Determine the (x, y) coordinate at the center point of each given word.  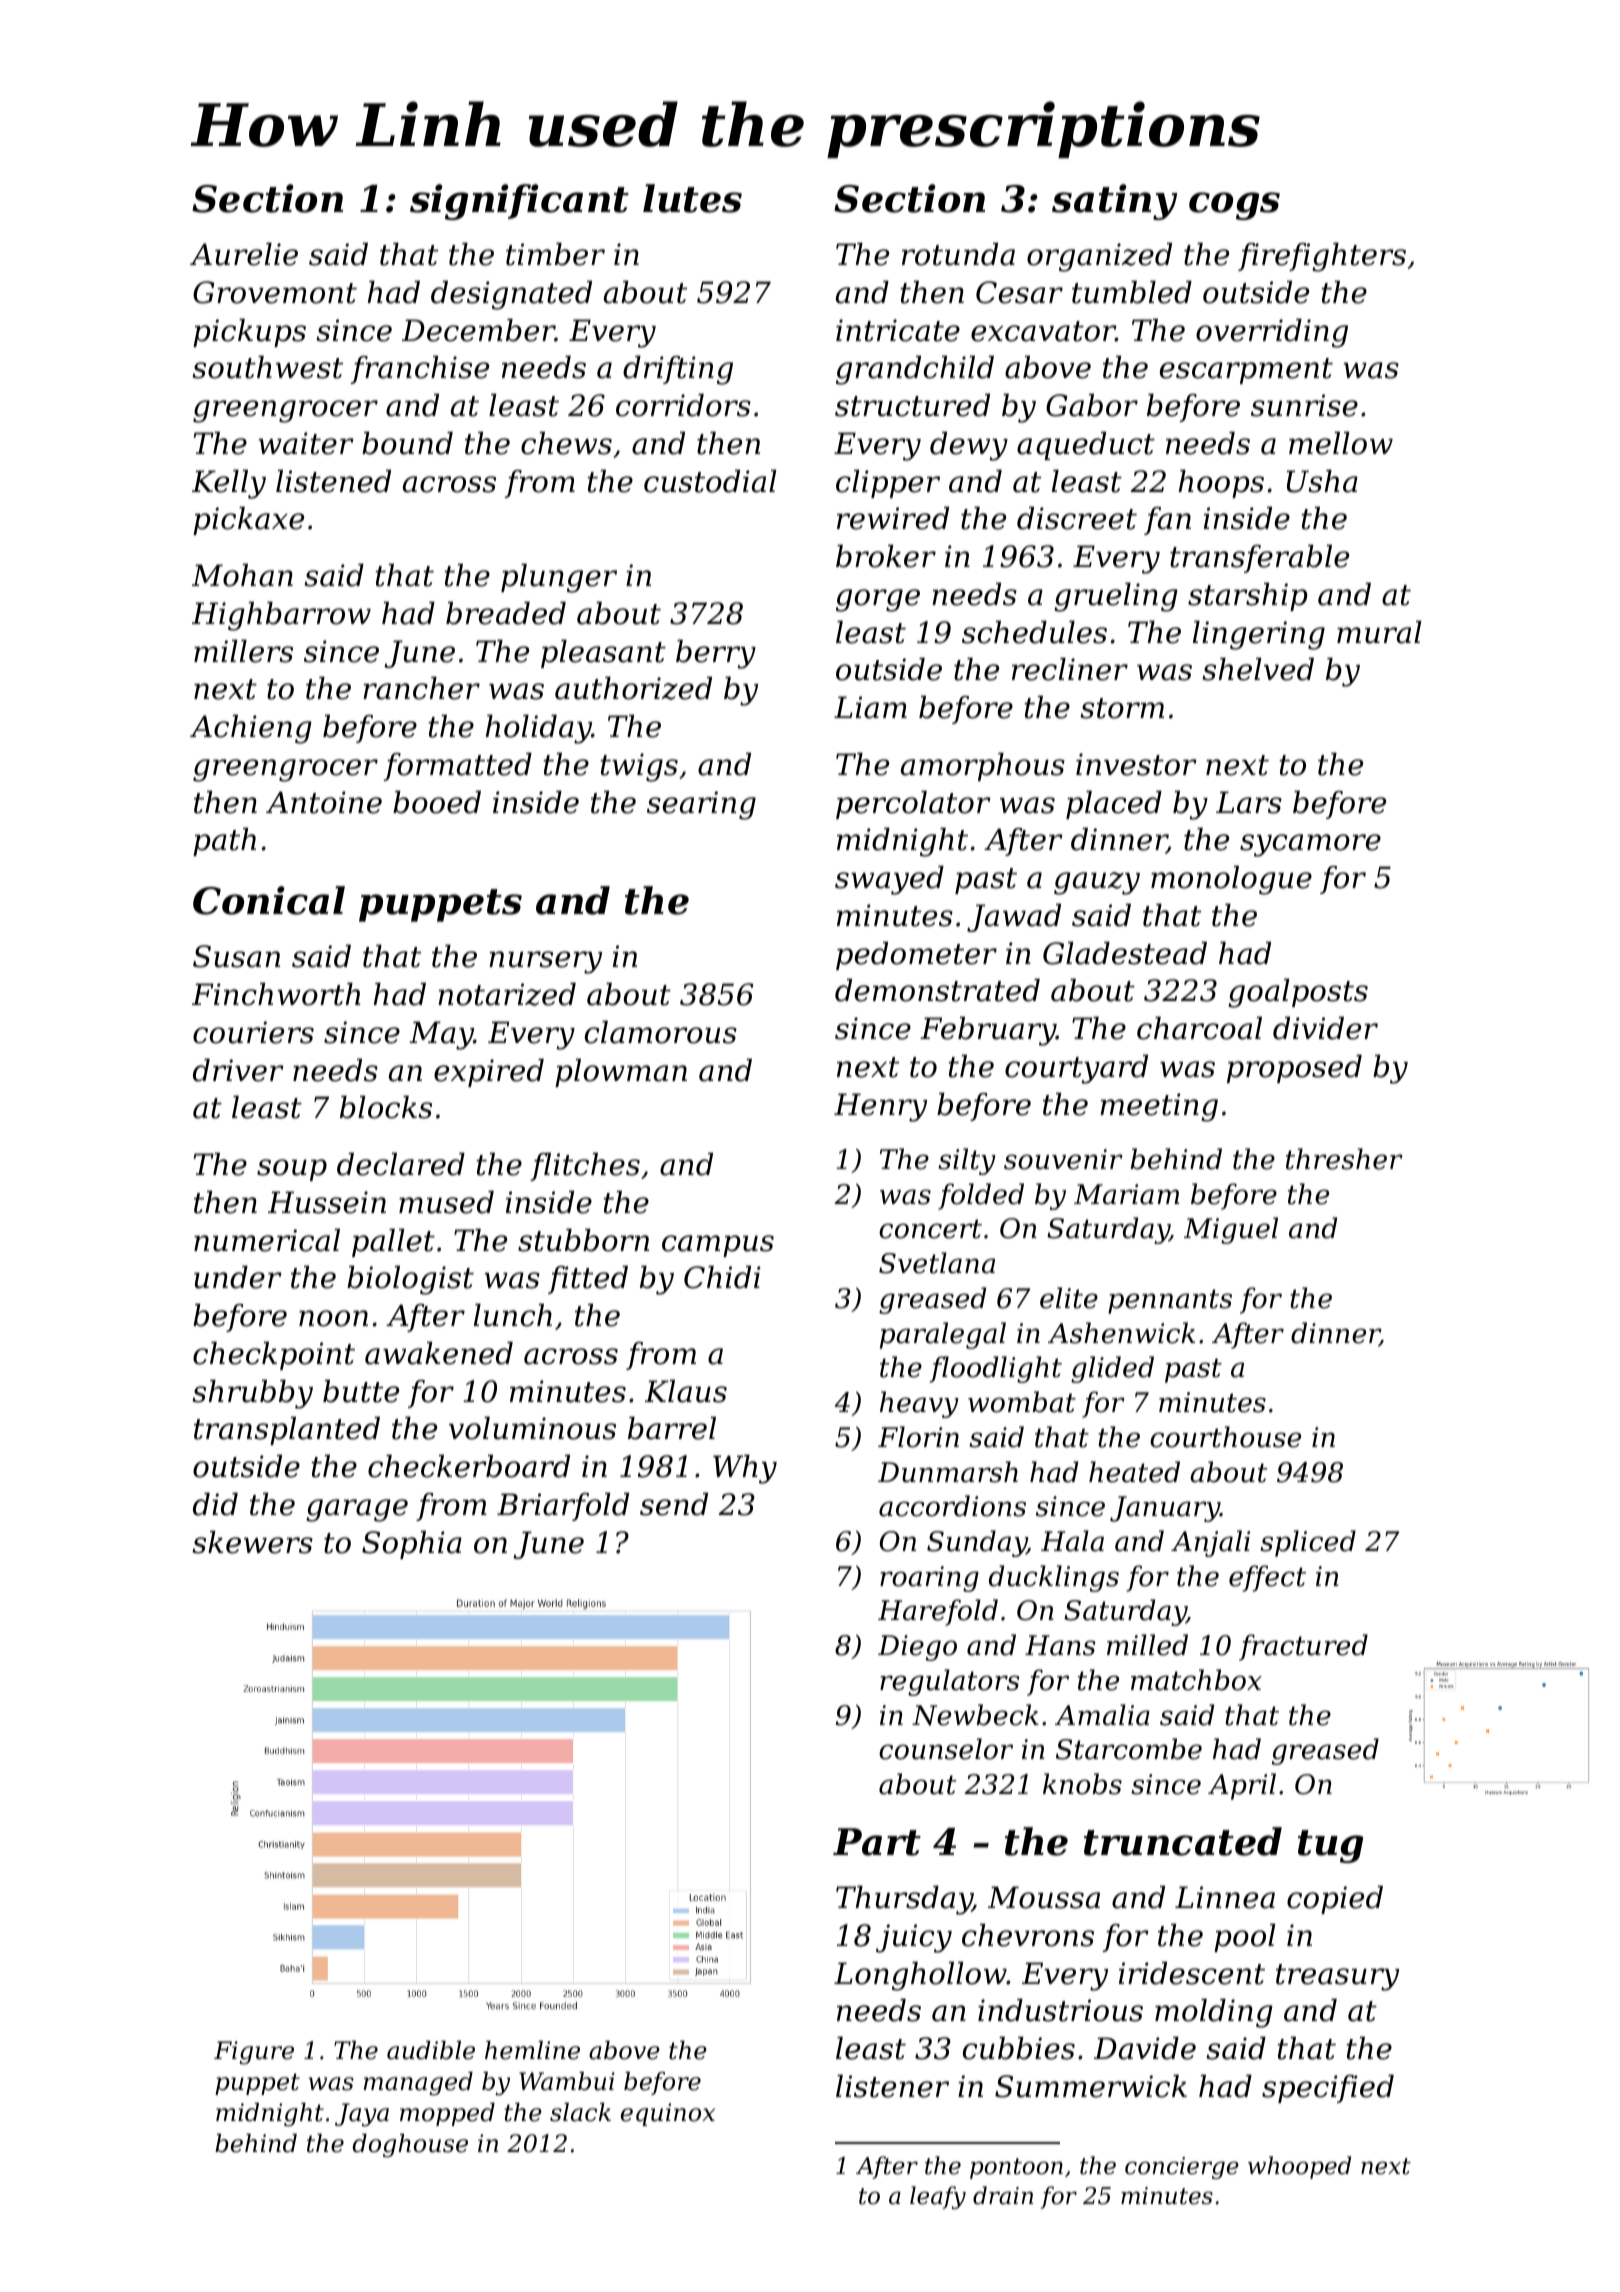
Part (877, 1842)
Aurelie (244, 254)
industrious (1060, 2010)
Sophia (412, 1545)
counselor (946, 1749)
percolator (913, 805)
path (224, 842)
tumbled (1132, 292)
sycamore (1310, 845)
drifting (678, 370)
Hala (1072, 1541)
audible (431, 2050)
